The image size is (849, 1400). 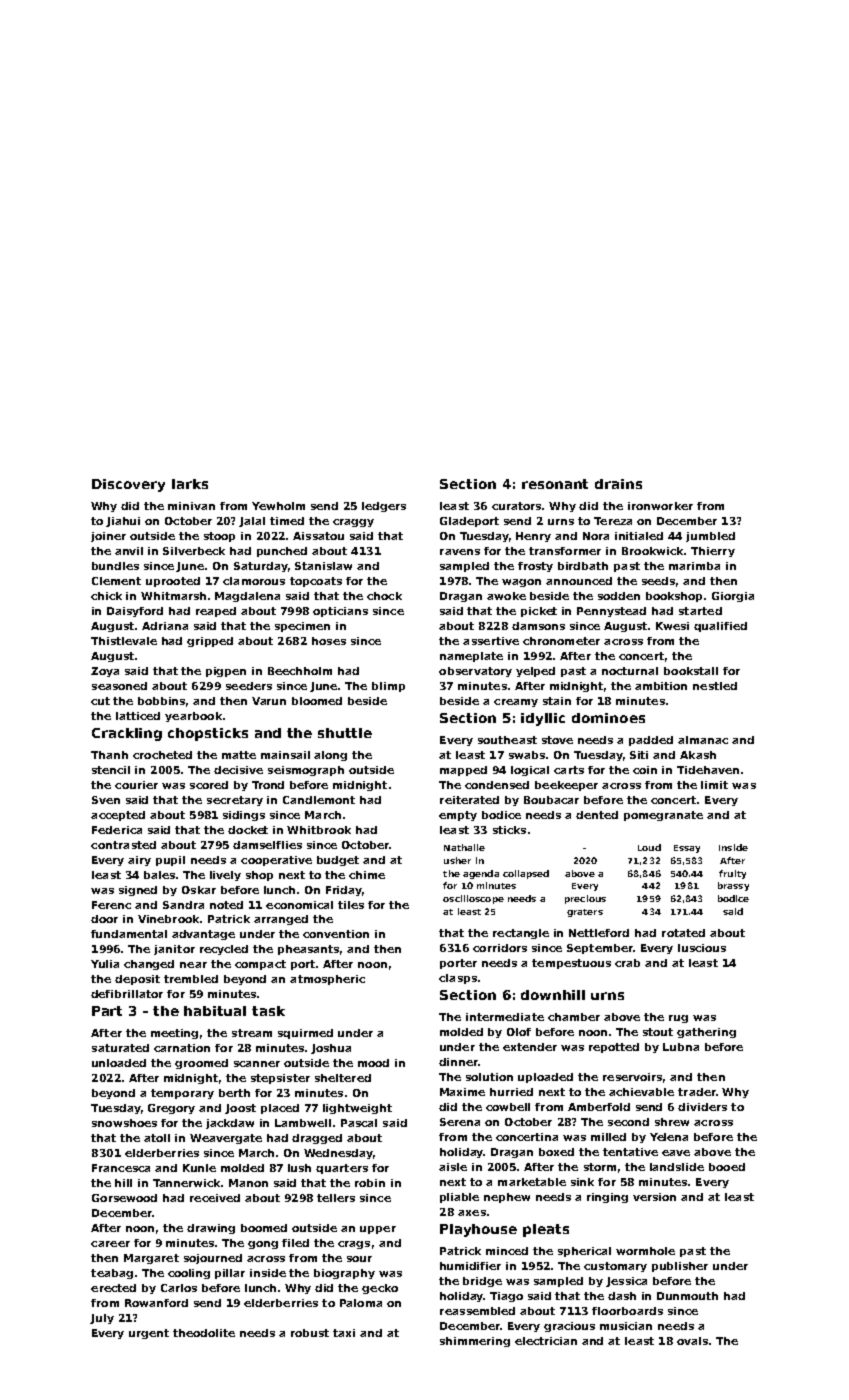 I want to click on version, so click(x=654, y=1197).
